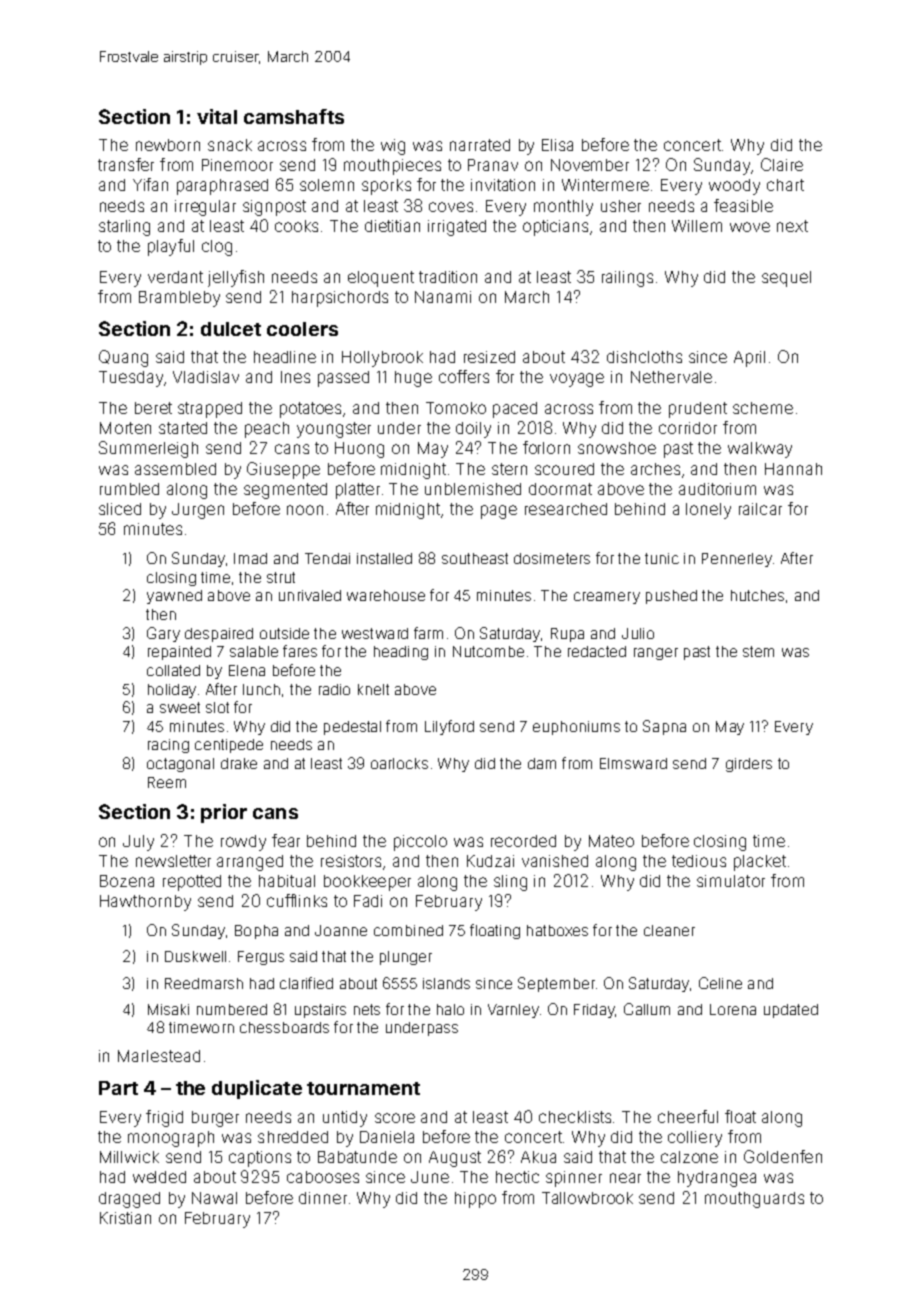  Describe the element at coordinates (357, 1157) in the page. I see `Babatunde` at that location.
